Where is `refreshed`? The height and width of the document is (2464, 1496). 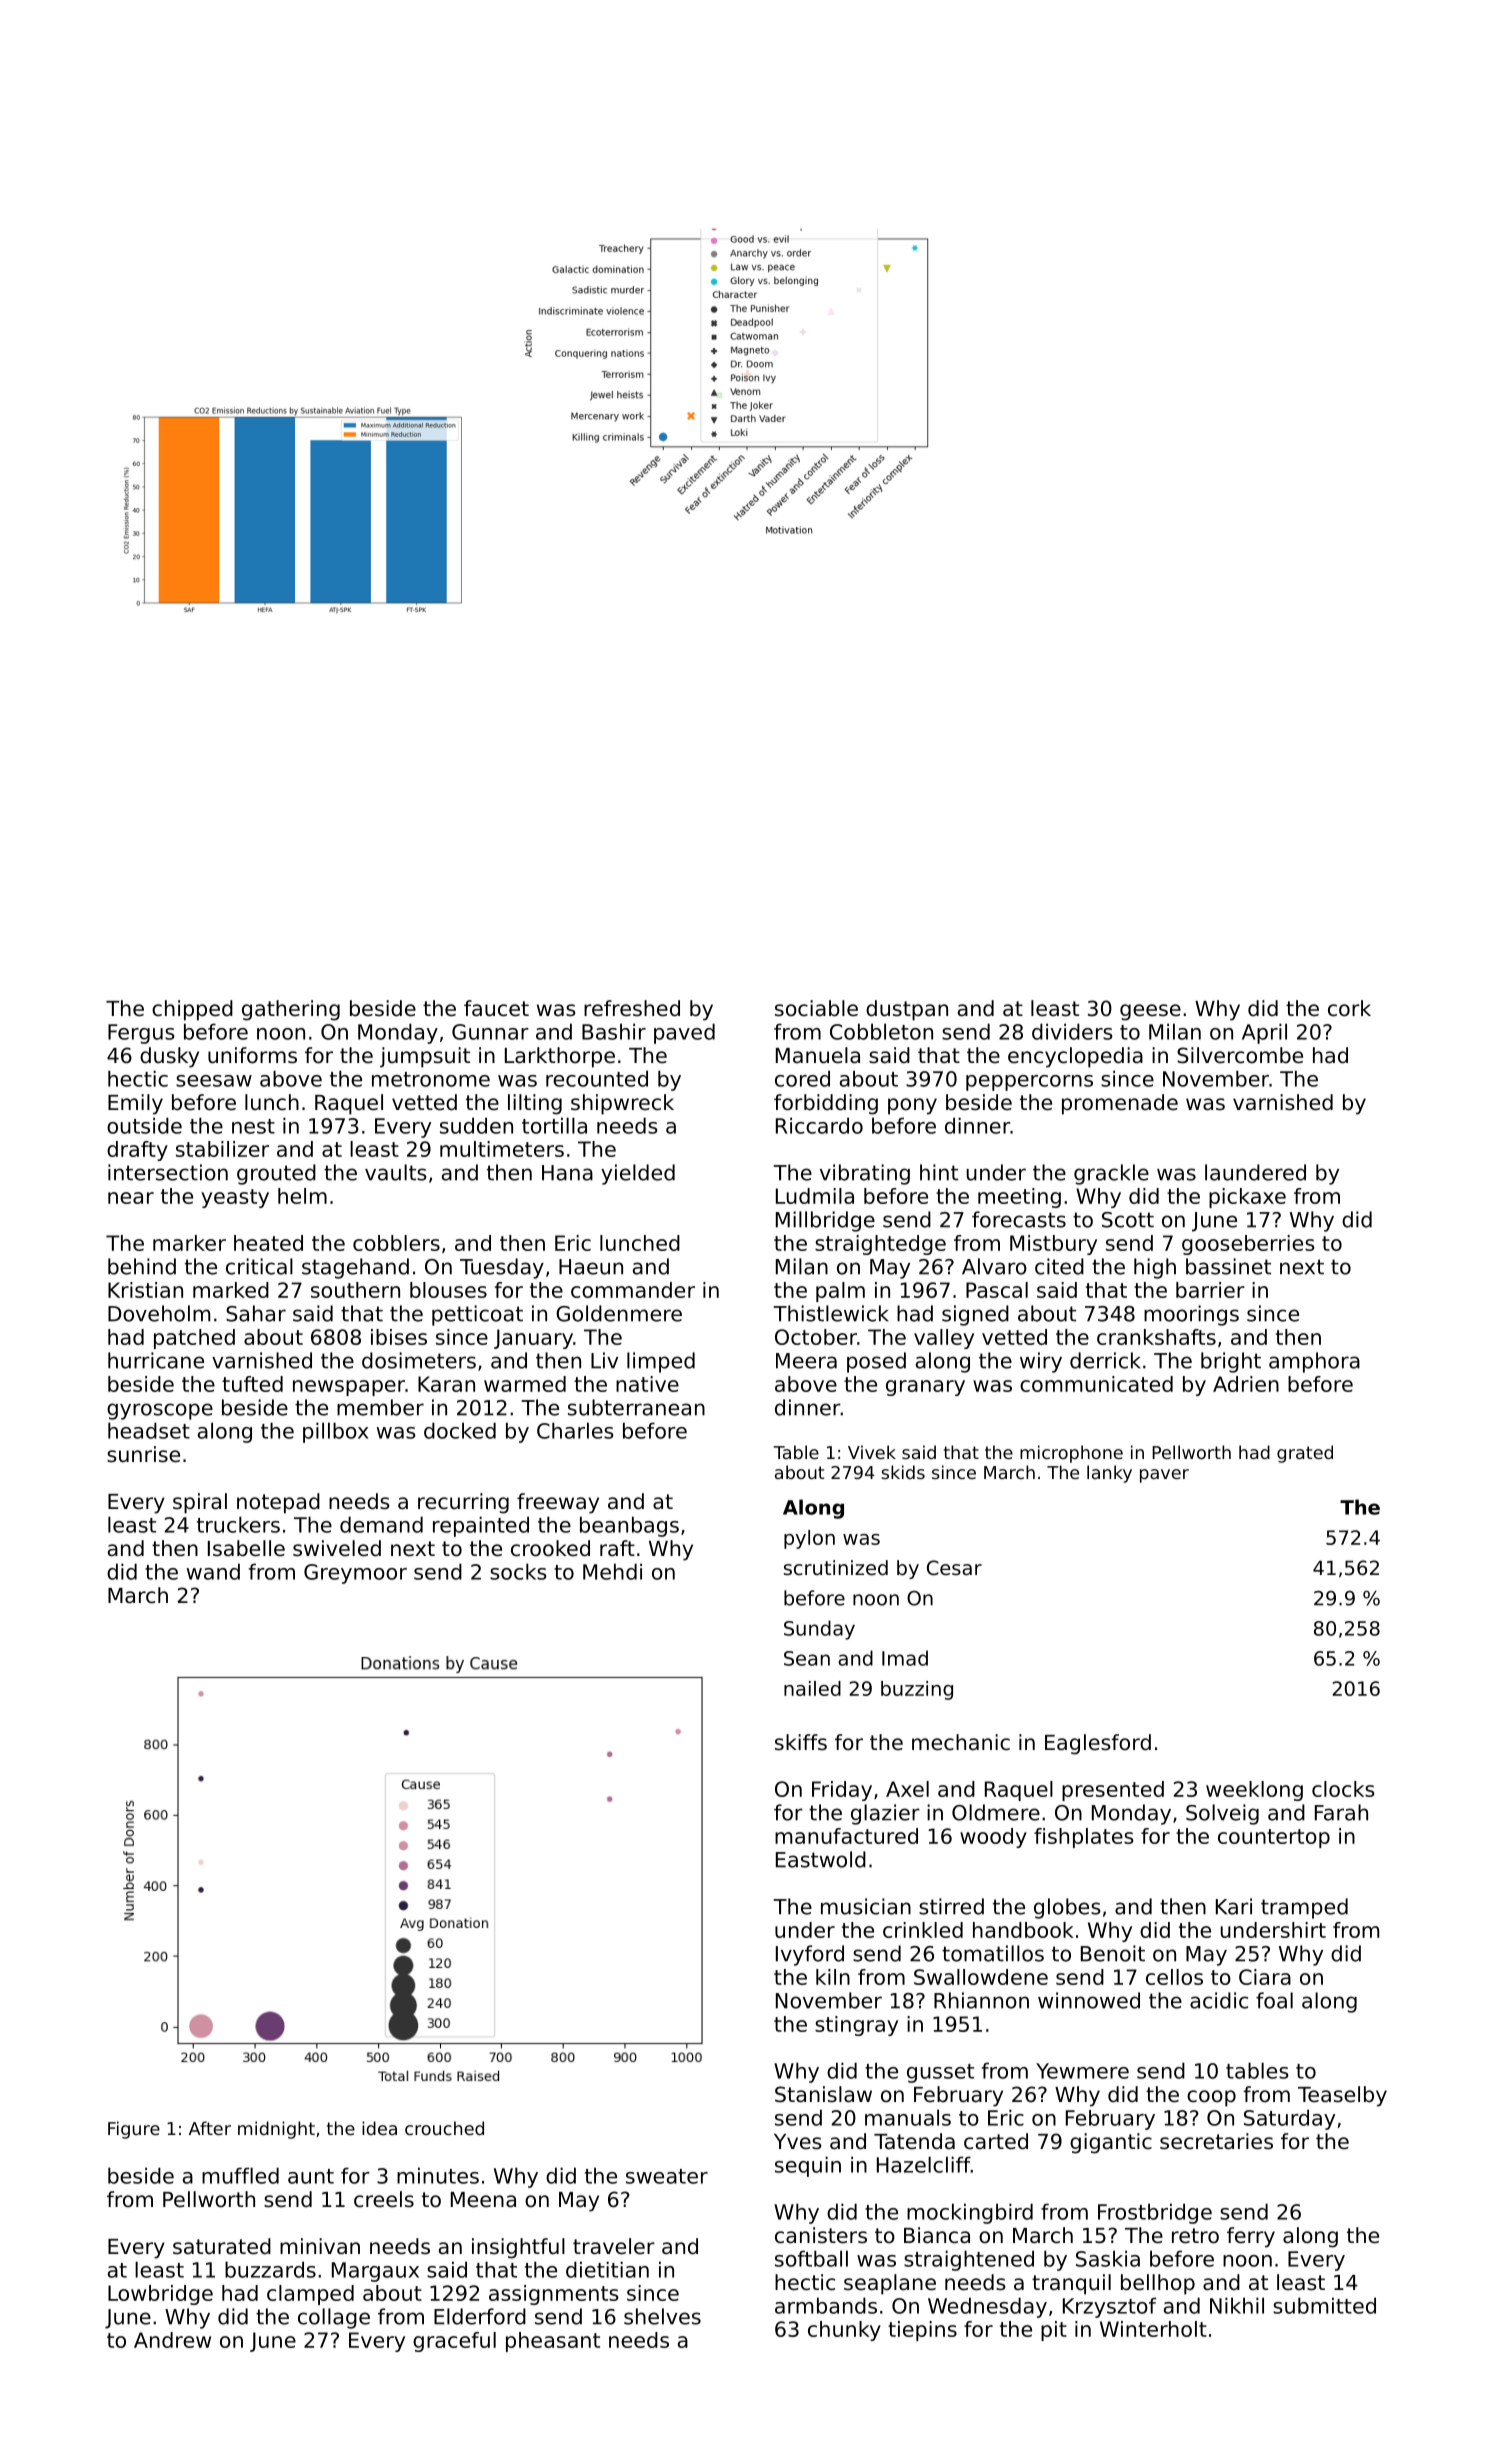 refreshed is located at coordinates (632, 1008).
